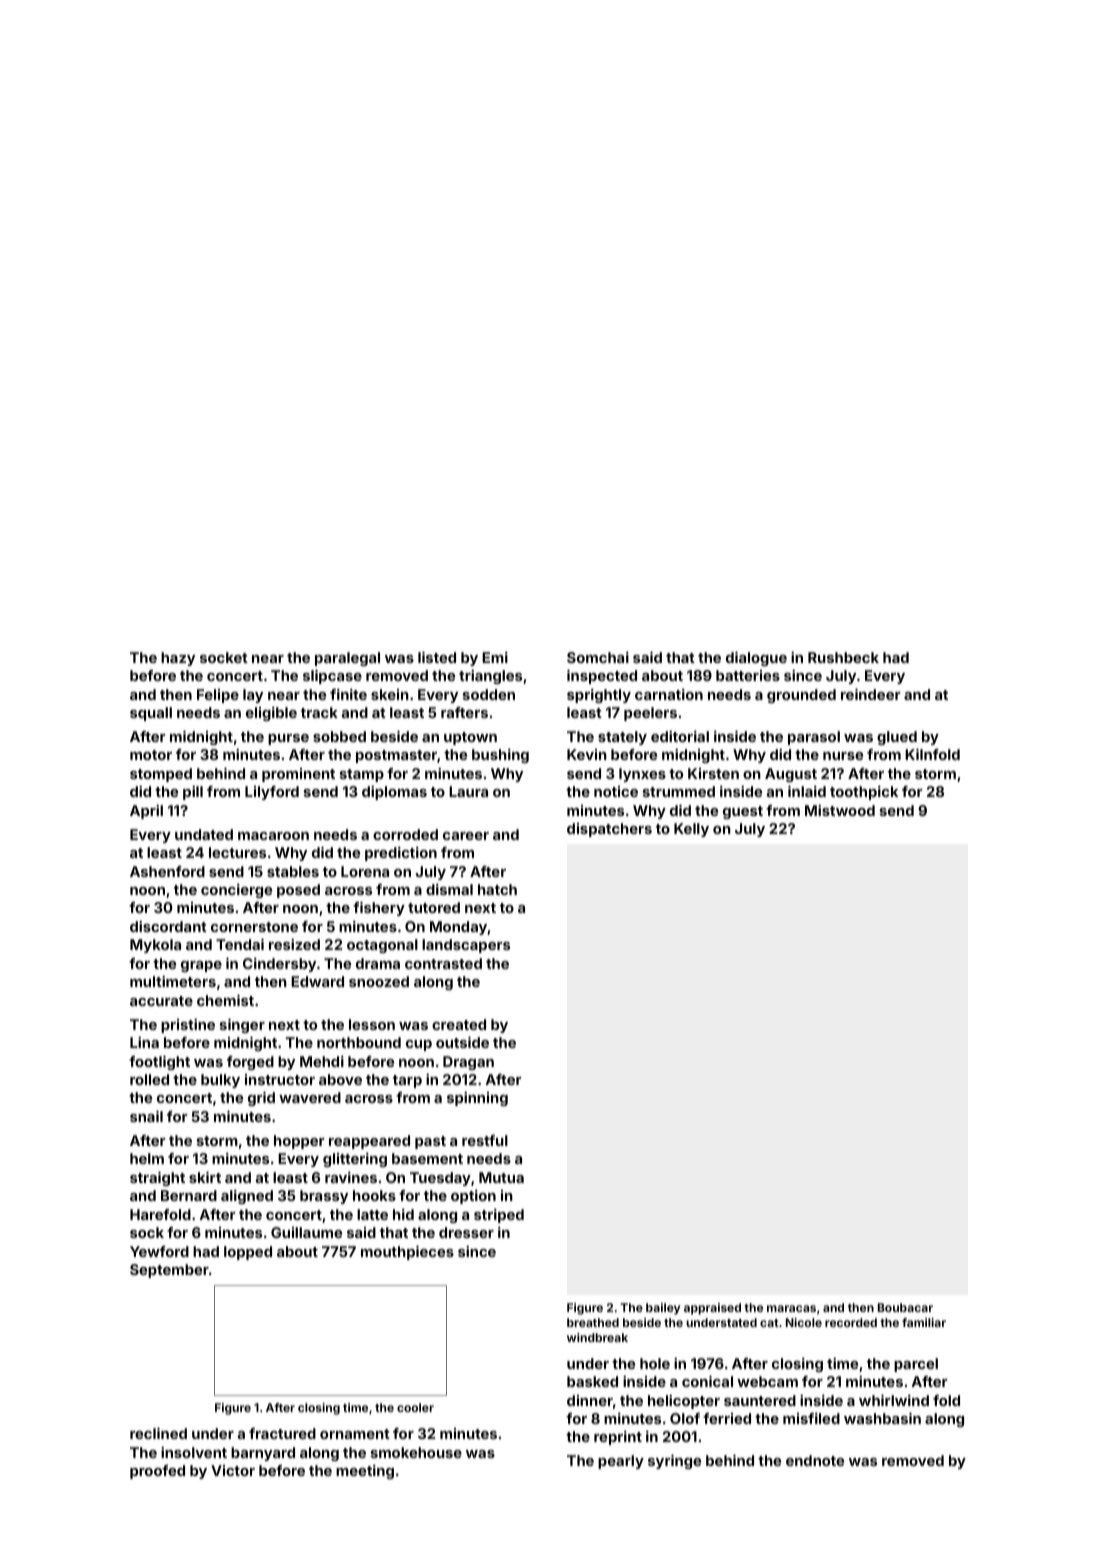  Describe the element at coordinates (598, 657) in the screenshot. I see `Somchai` at that location.
